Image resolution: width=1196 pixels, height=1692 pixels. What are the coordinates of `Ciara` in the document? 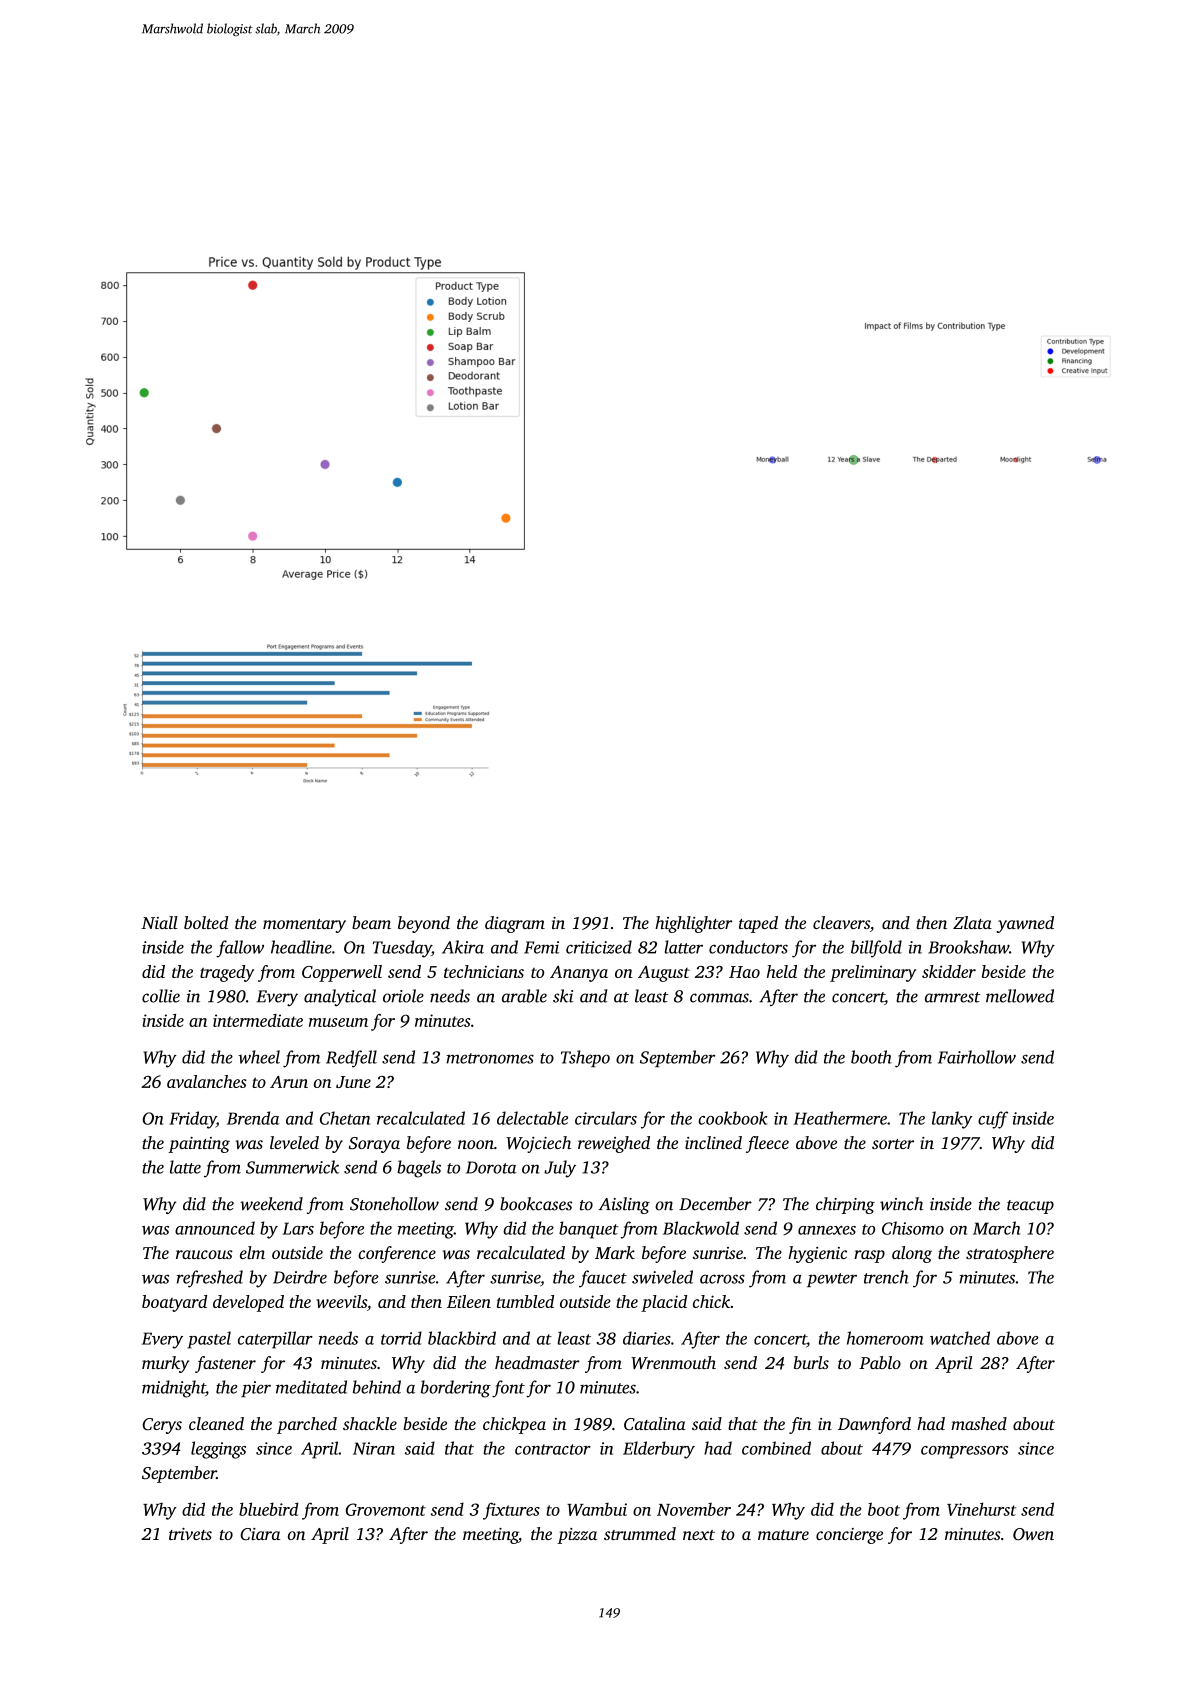 It's located at (260, 1534).
